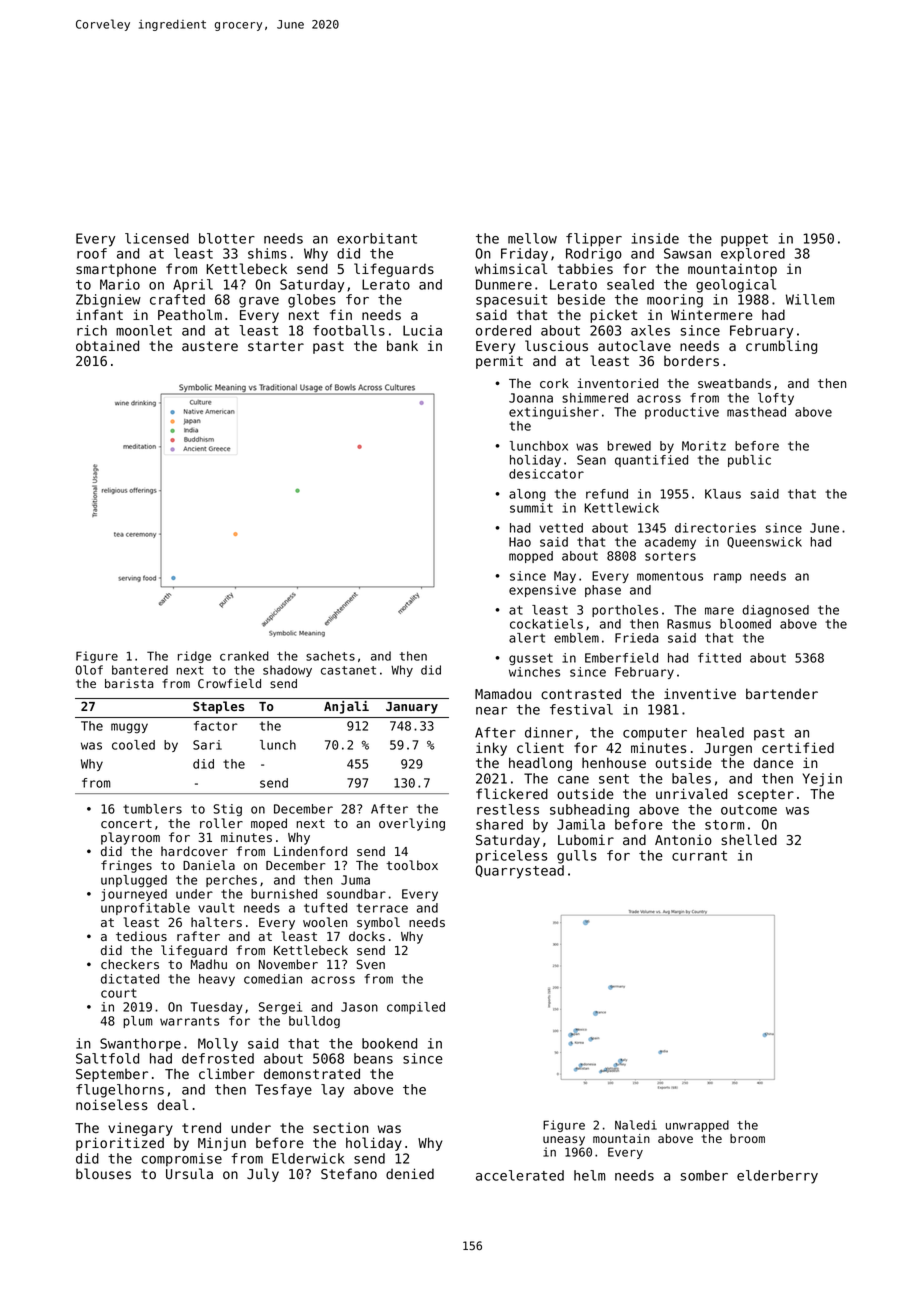 Image resolution: width=924 pixels, height=1308 pixels. I want to click on lofty, so click(776, 399).
